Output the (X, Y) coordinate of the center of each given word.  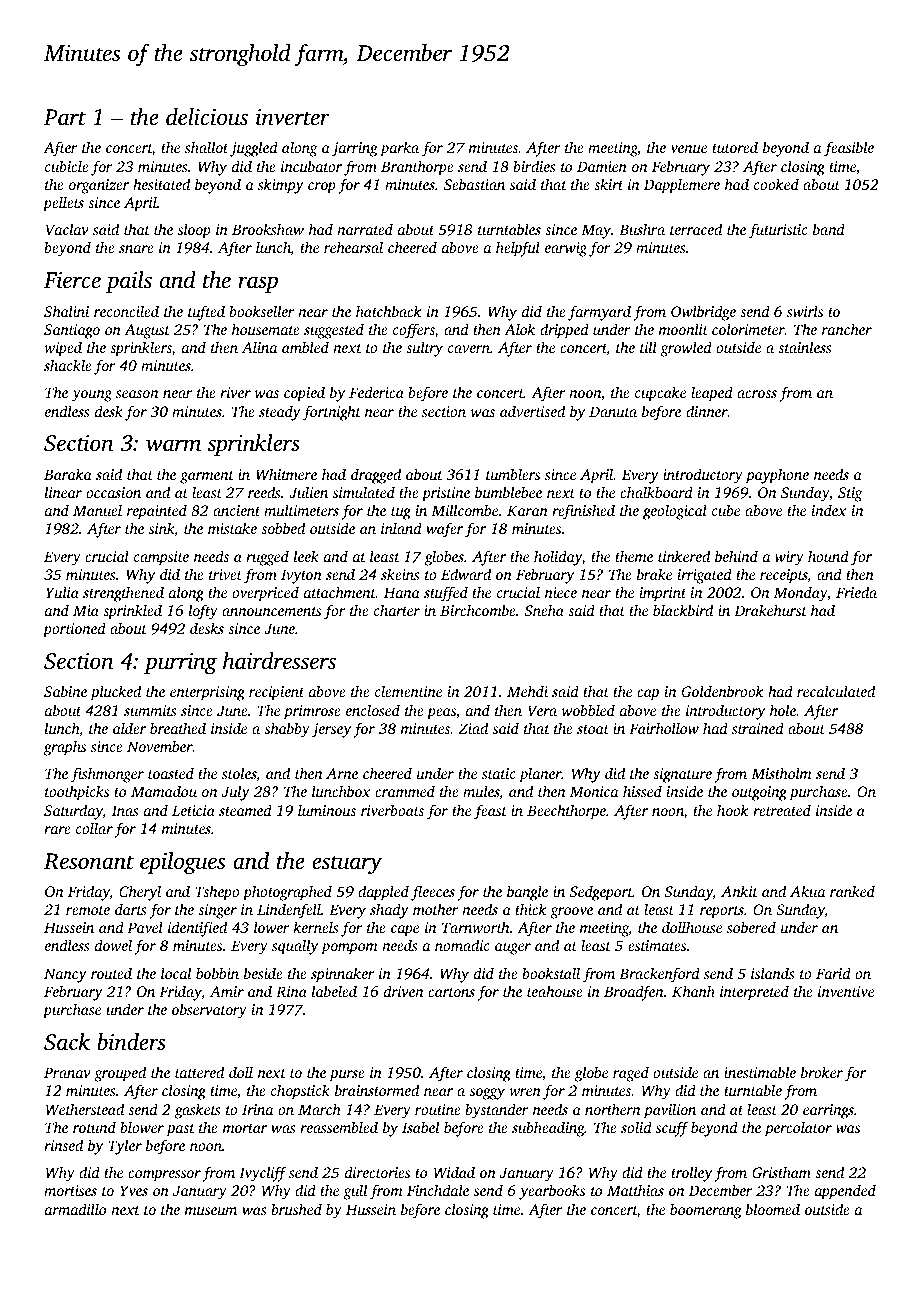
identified (197, 929)
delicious (207, 117)
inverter (293, 117)
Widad (454, 1172)
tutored (735, 147)
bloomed (773, 1209)
